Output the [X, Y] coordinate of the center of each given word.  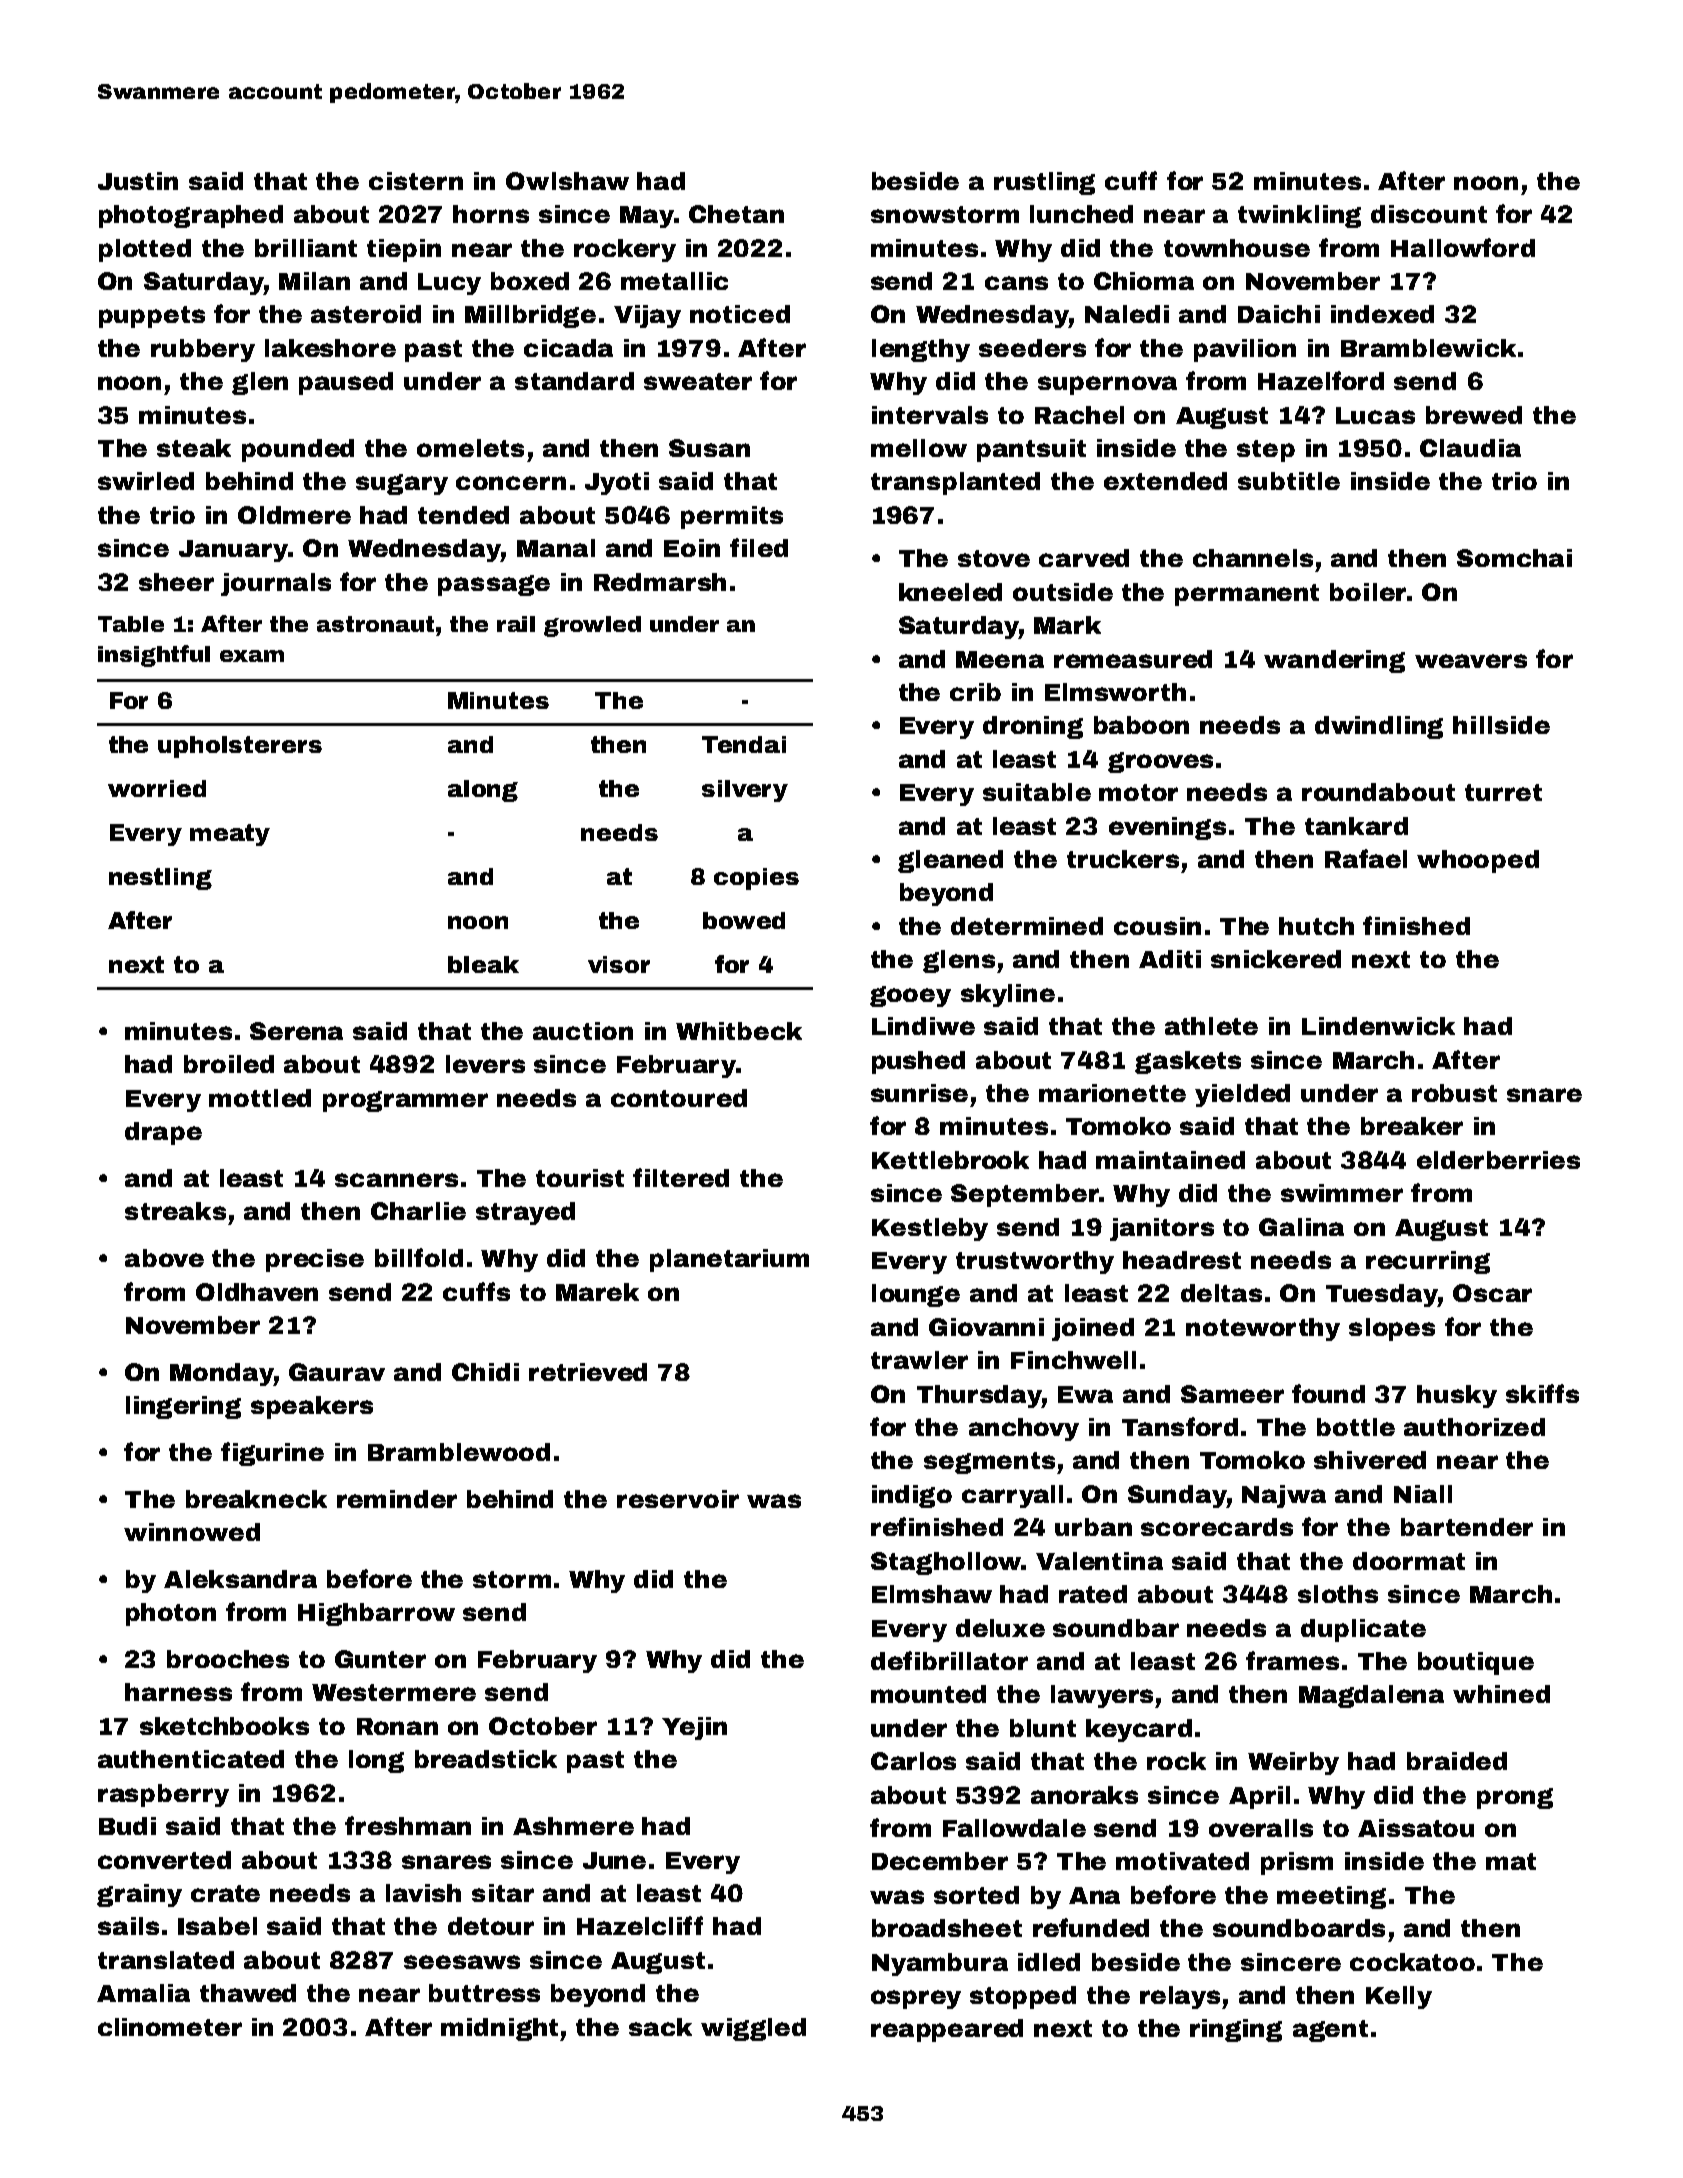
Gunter [380, 1659]
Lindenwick [1378, 1026]
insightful [154, 656]
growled [592, 626]
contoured [679, 1098]
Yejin [694, 1728]
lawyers [1102, 1696]
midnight [499, 2029]
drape [163, 1133]
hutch [1316, 926]
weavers [1471, 661]
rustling [1044, 183]
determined [1027, 926]
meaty [230, 835]
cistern [416, 181]
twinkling [1299, 216]
